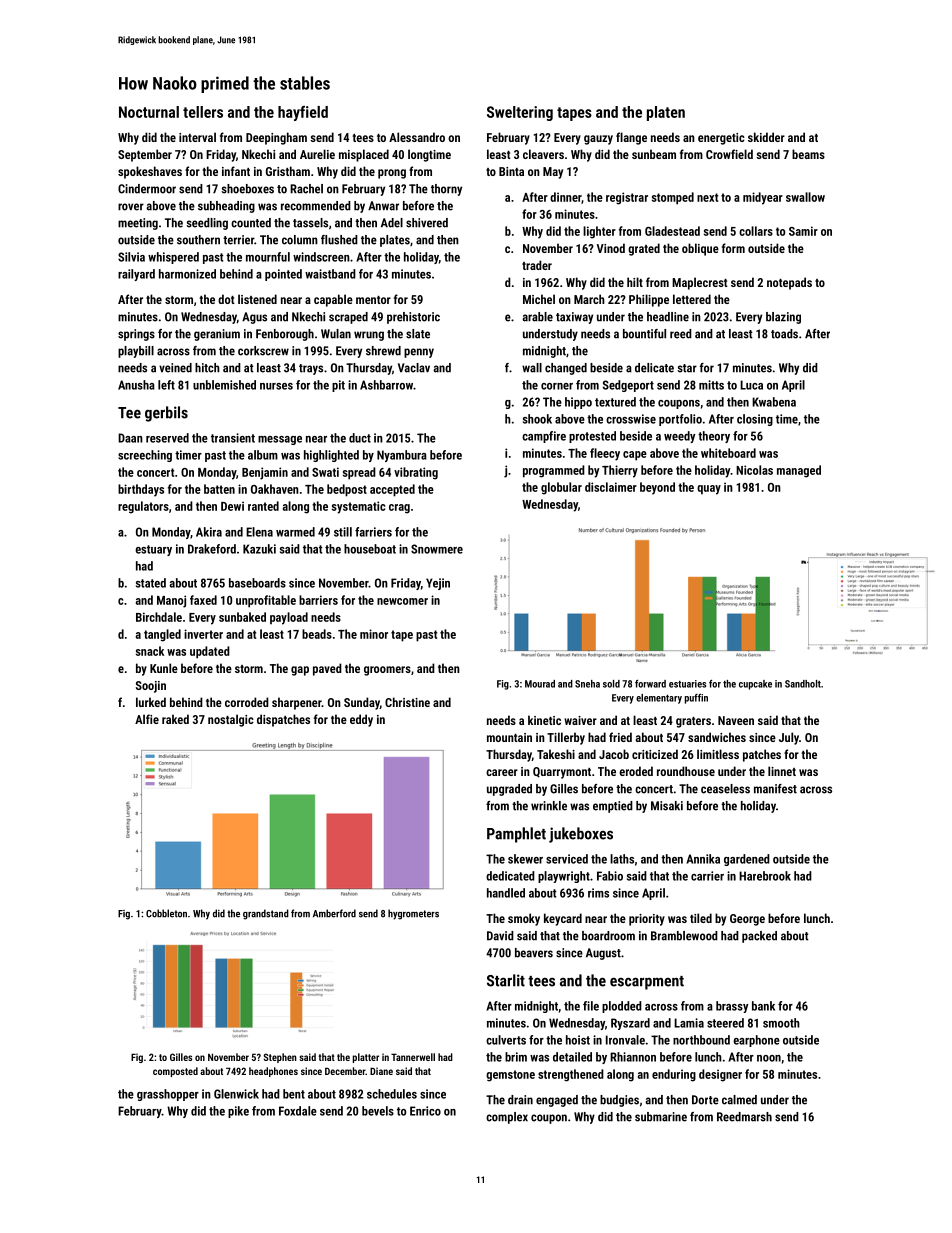 This document has height=1233, width=952. I want to click on enduring, so click(674, 1075).
